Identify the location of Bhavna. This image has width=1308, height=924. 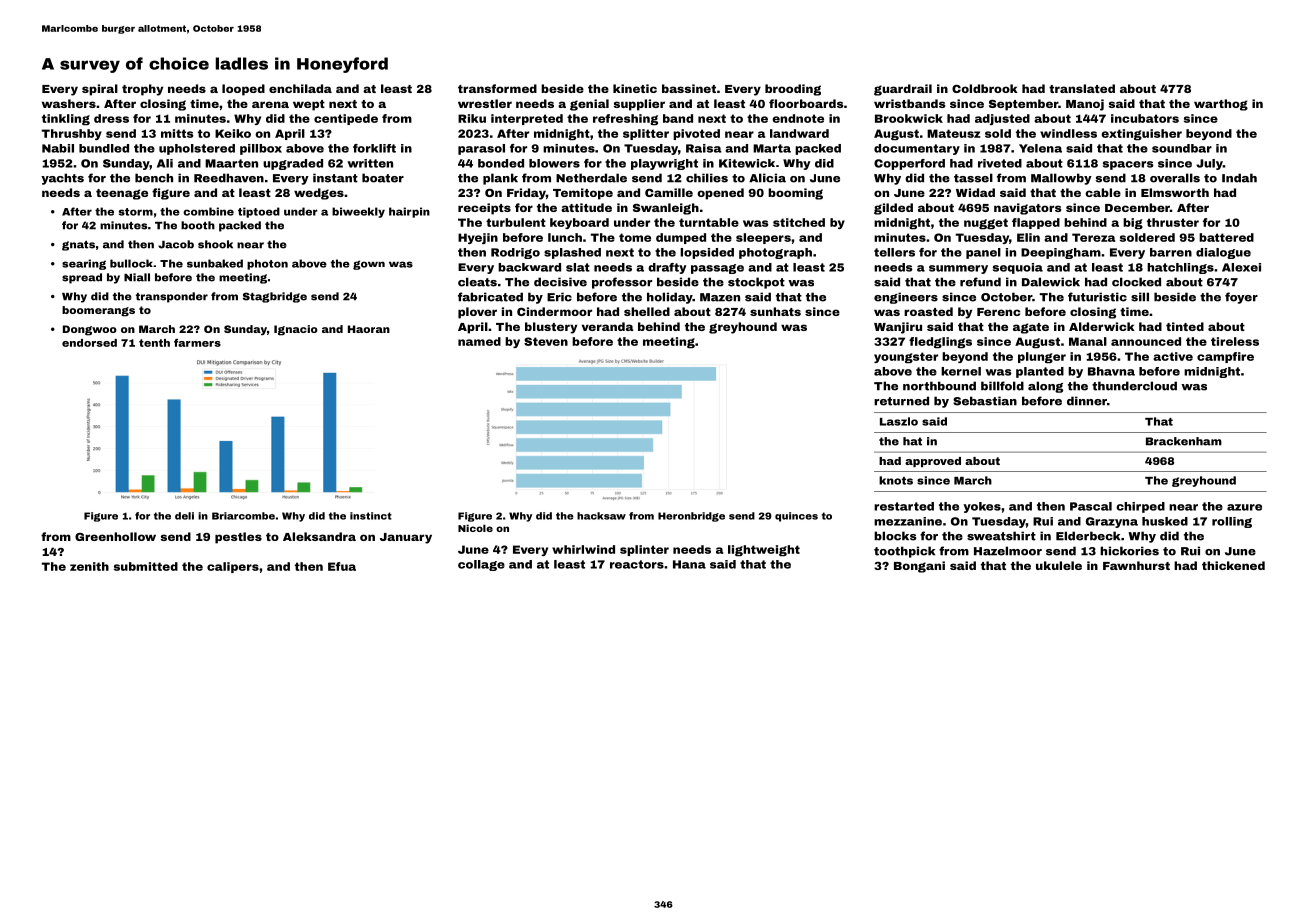
(1111, 371).
